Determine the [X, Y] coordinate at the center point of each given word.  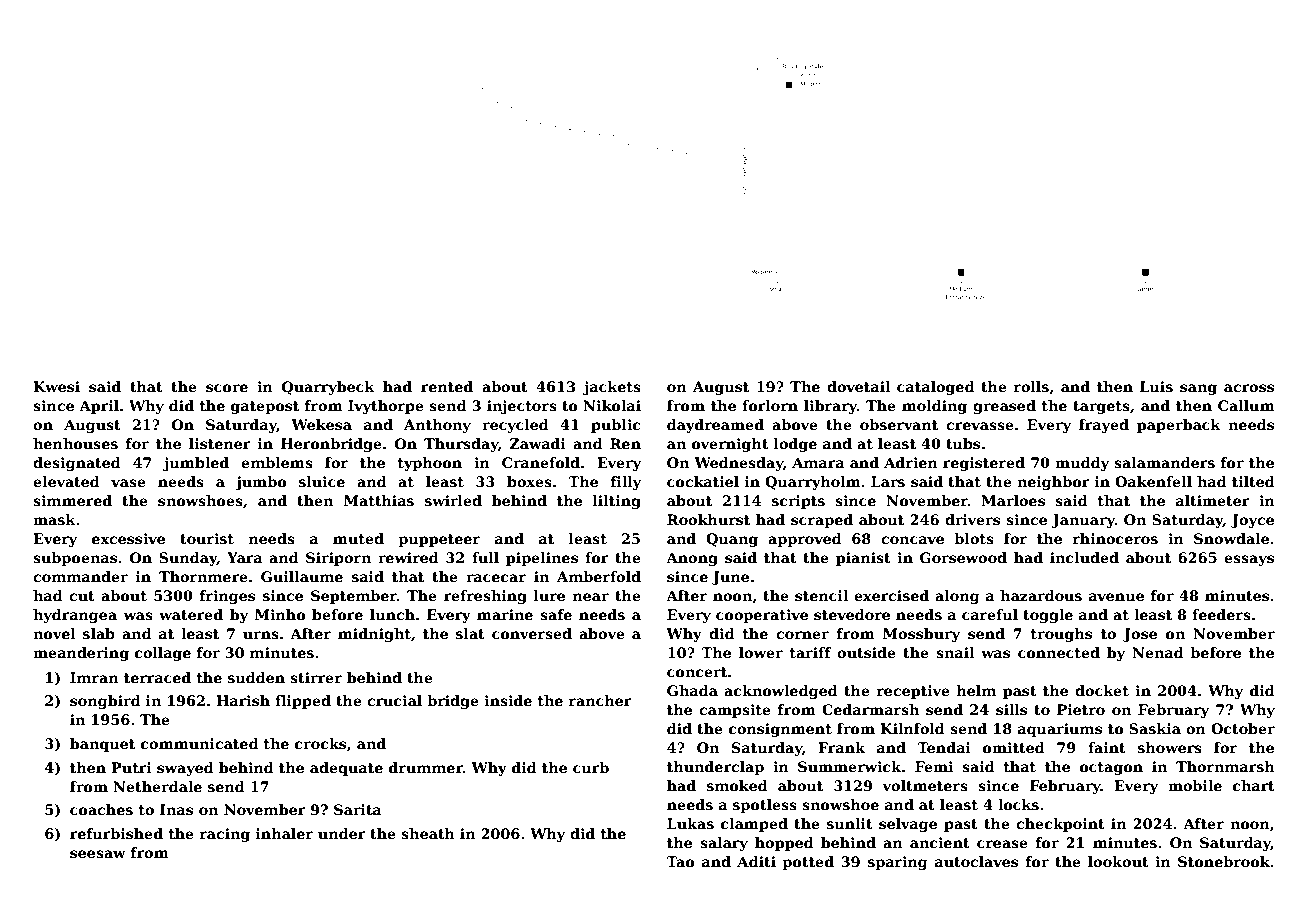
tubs [963, 443]
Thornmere [203, 576]
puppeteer [439, 540]
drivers [972, 519]
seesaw [98, 854]
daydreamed [715, 426]
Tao [680, 861]
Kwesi [56, 386]
